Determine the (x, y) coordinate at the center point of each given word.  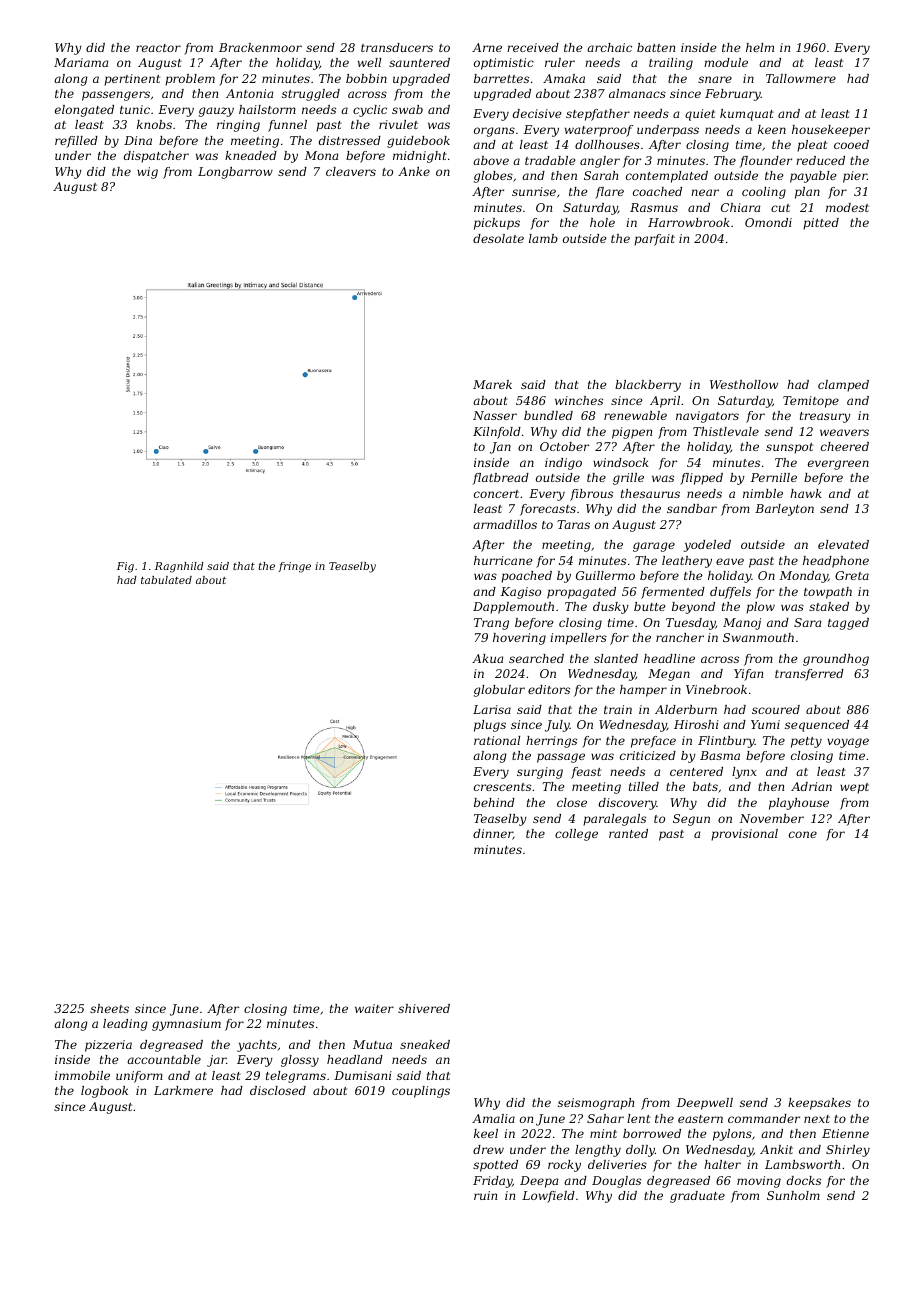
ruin (485, 1195)
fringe (295, 567)
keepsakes (819, 1104)
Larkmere (183, 1090)
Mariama (81, 62)
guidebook (418, 142)
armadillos (505, 524)
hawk (806, 493)
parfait (654, 240)
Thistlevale (726, 431)
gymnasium (186, 1025)
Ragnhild (179, 567)
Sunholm (793, 1195)
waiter (374, 1008)
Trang (491, 624)
